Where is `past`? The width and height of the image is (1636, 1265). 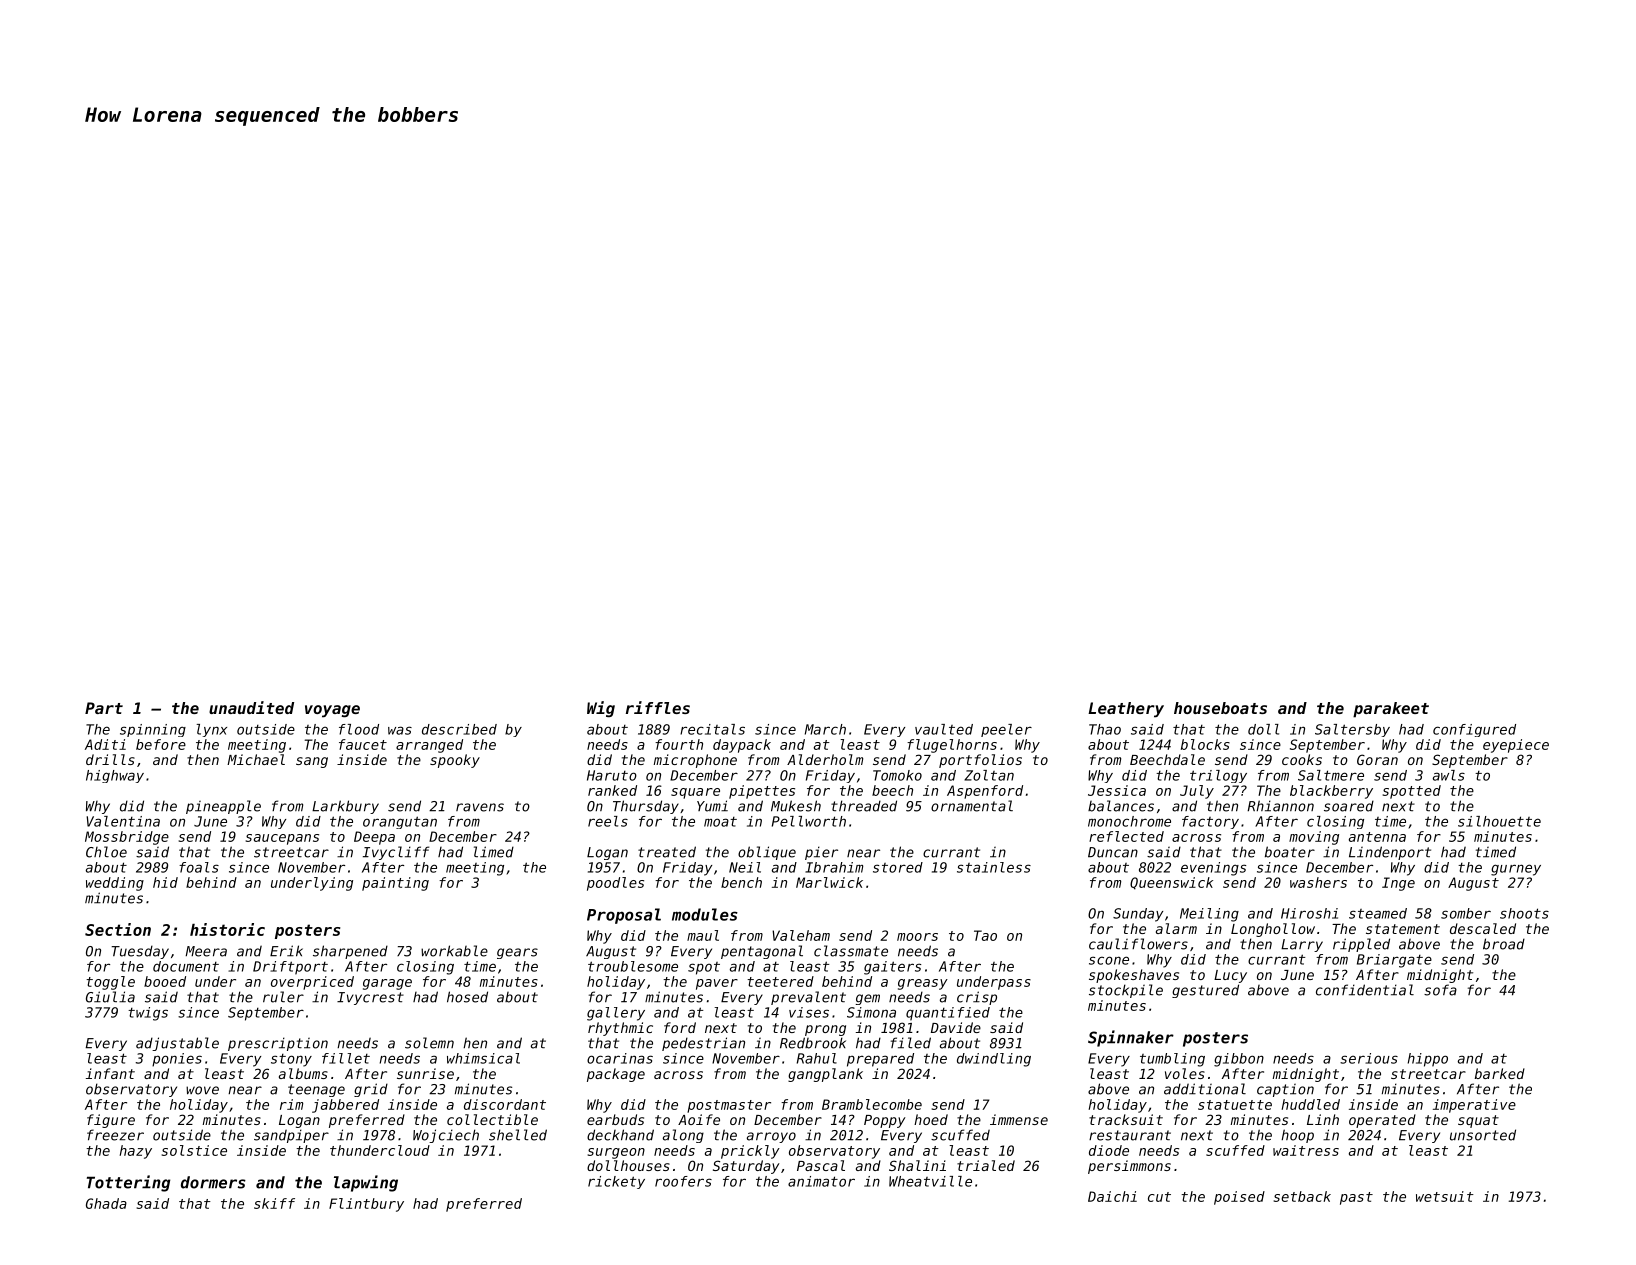
past is located at coordinates (1356, 1198).
